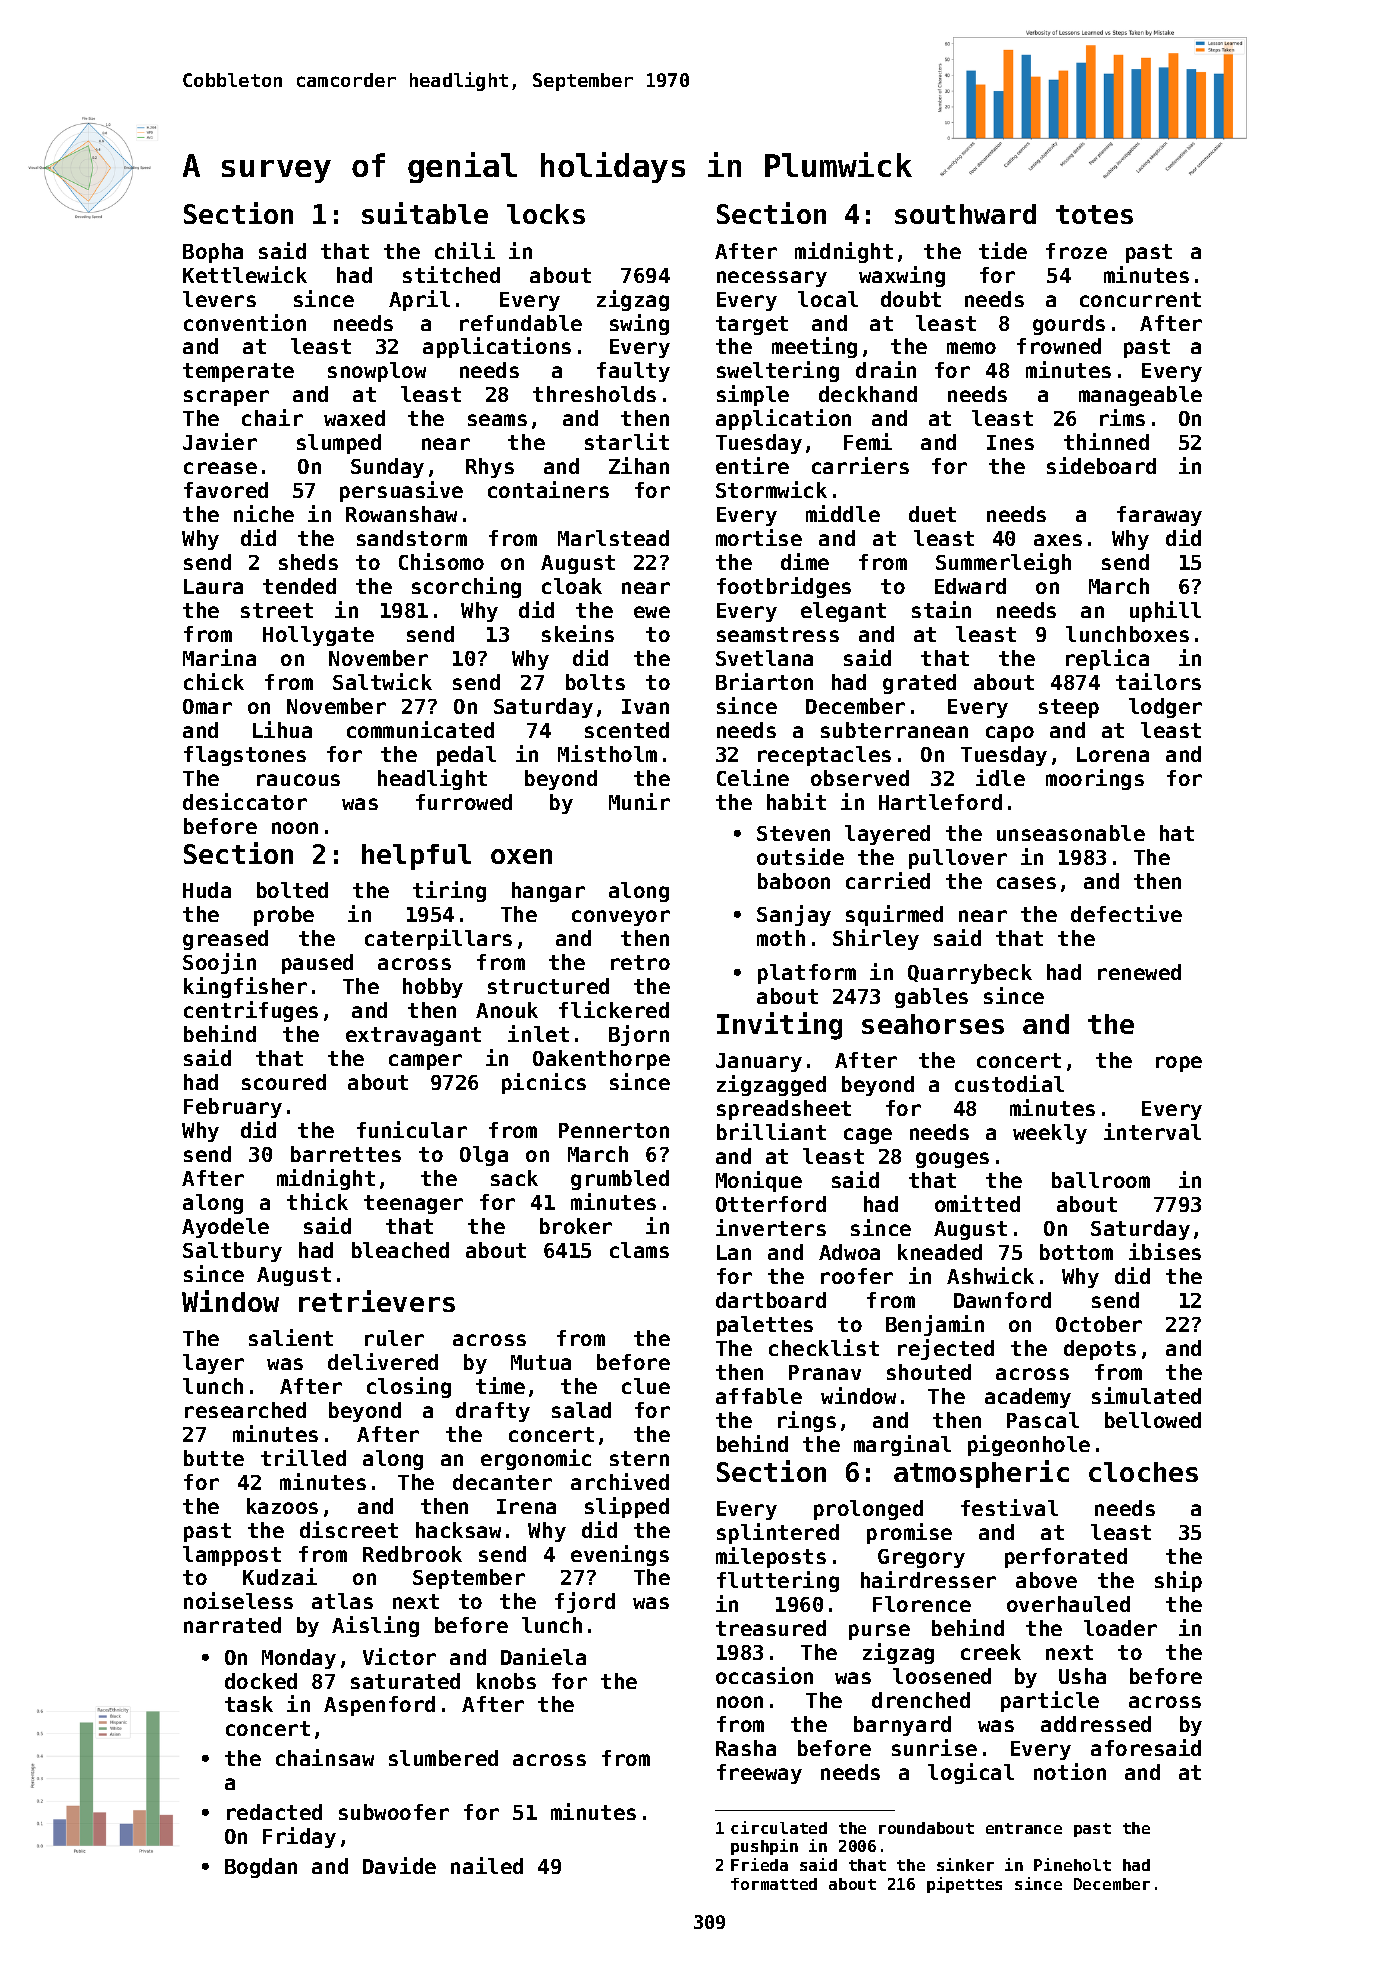 The width and height of the screenshot is (1386, 1969). Describe the element at coordinates (1139, 972) in the screenshot. I see `renewed` at that location.
